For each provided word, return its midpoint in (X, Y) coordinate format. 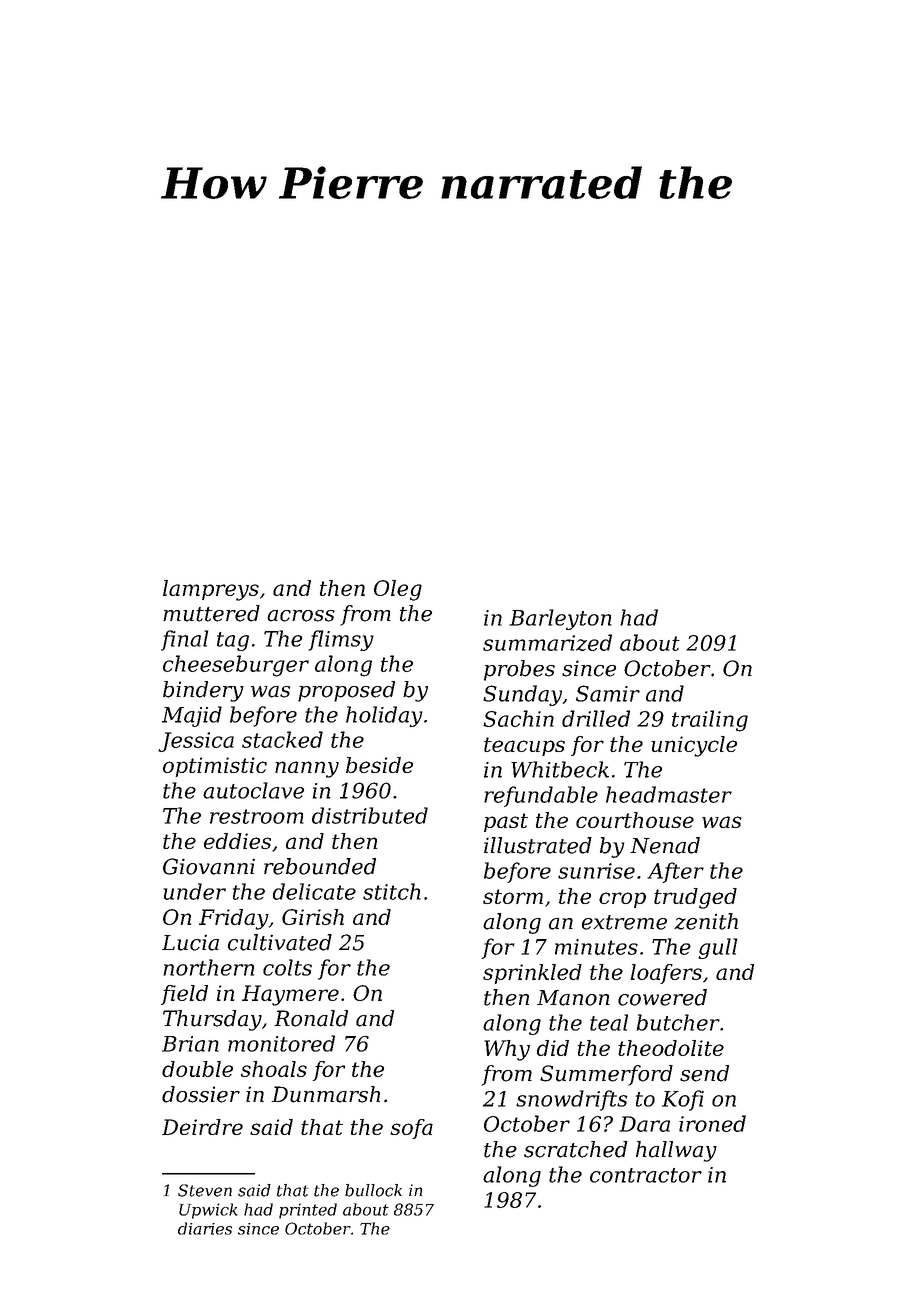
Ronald (311, 1018)
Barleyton (560, 619)
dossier (201, 1094)
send (704, 1073)
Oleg (398, 590)
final (184, 640)
